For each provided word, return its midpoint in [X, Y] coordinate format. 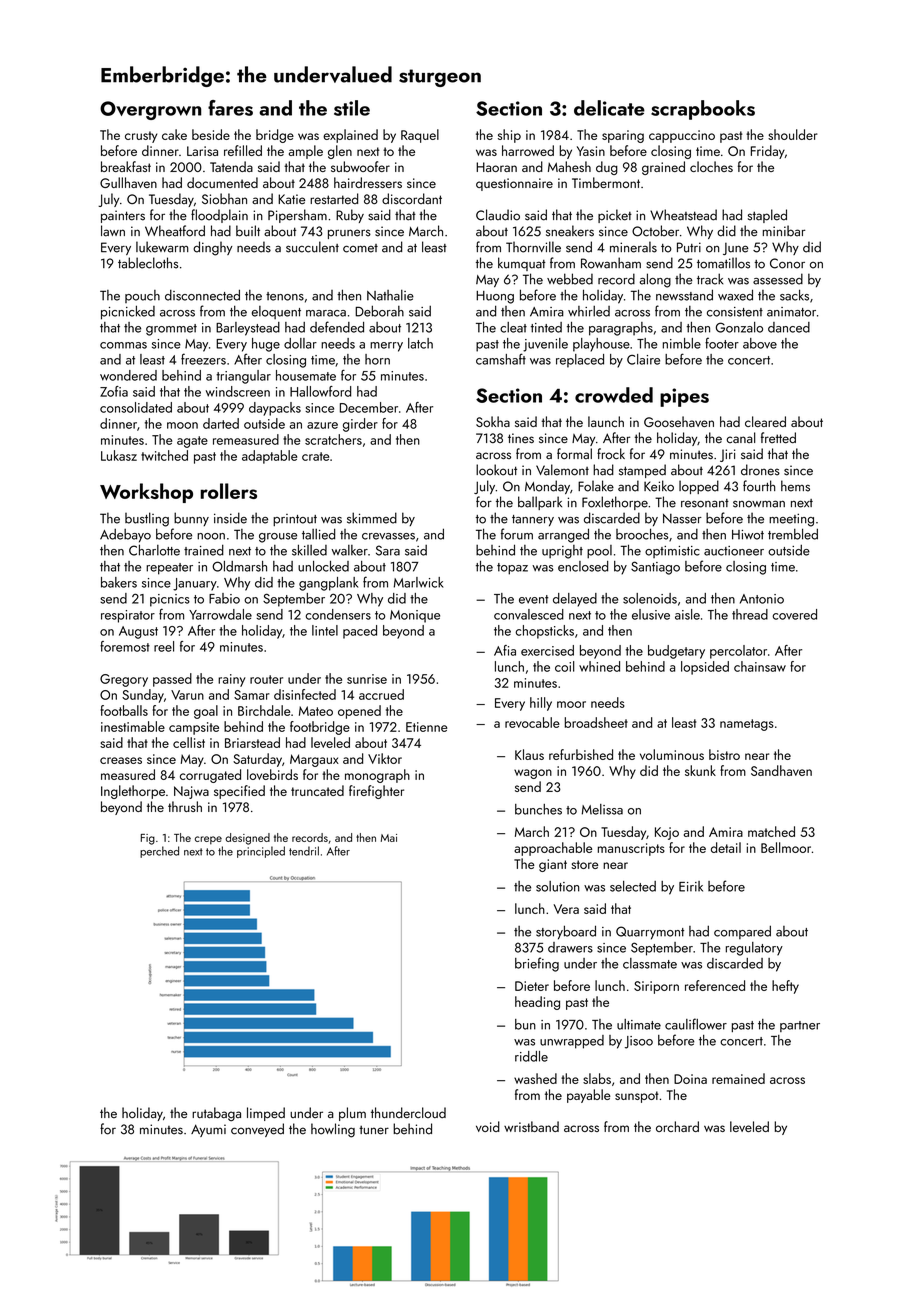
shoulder [793, 134]
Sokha [493, 421]
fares [230, 108]
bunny [191, 519]
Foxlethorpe [615, 503]
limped [266, 1114]
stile [352, 108]
